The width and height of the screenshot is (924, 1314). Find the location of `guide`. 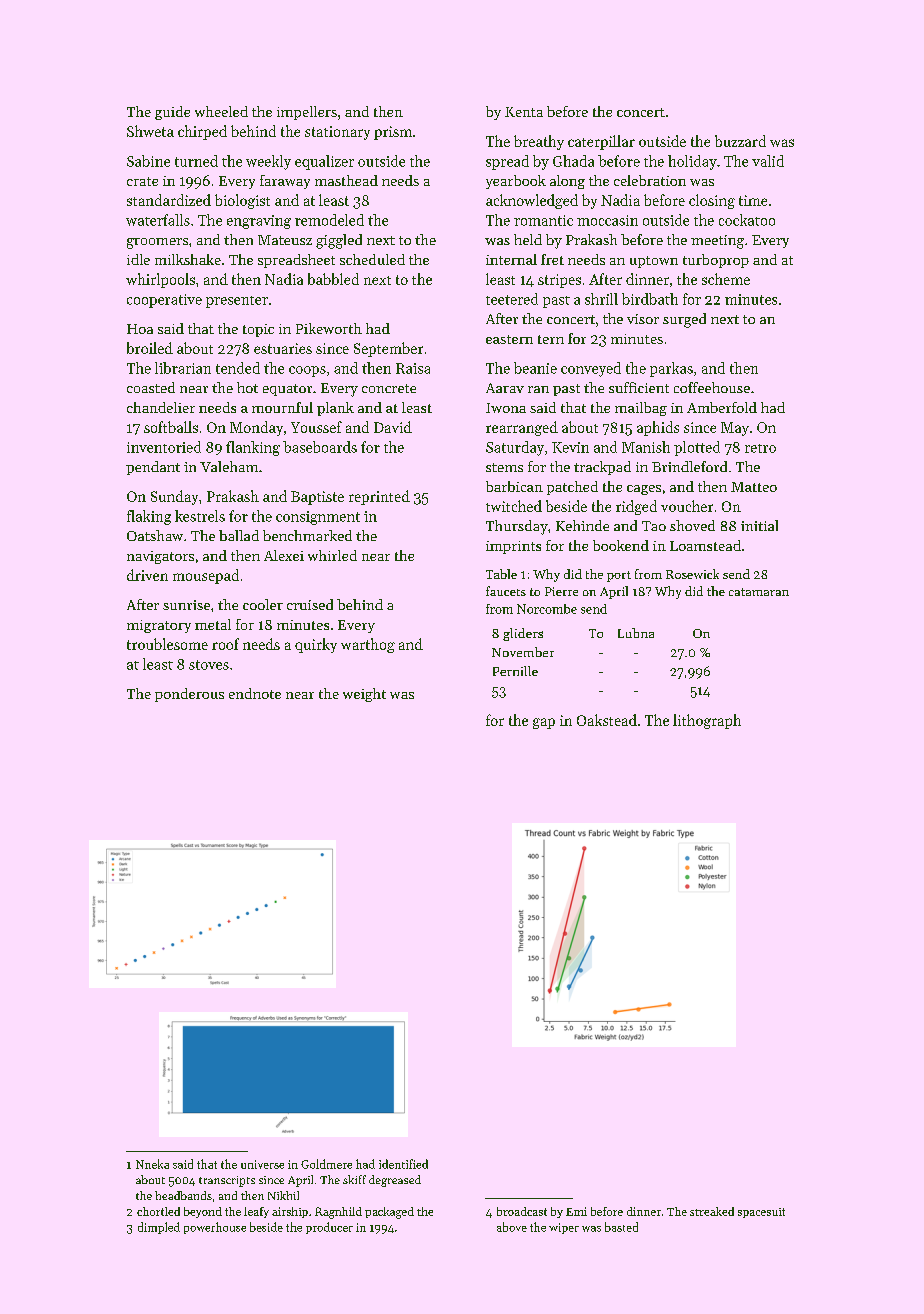

guide is located at coordinates (172, 113).
